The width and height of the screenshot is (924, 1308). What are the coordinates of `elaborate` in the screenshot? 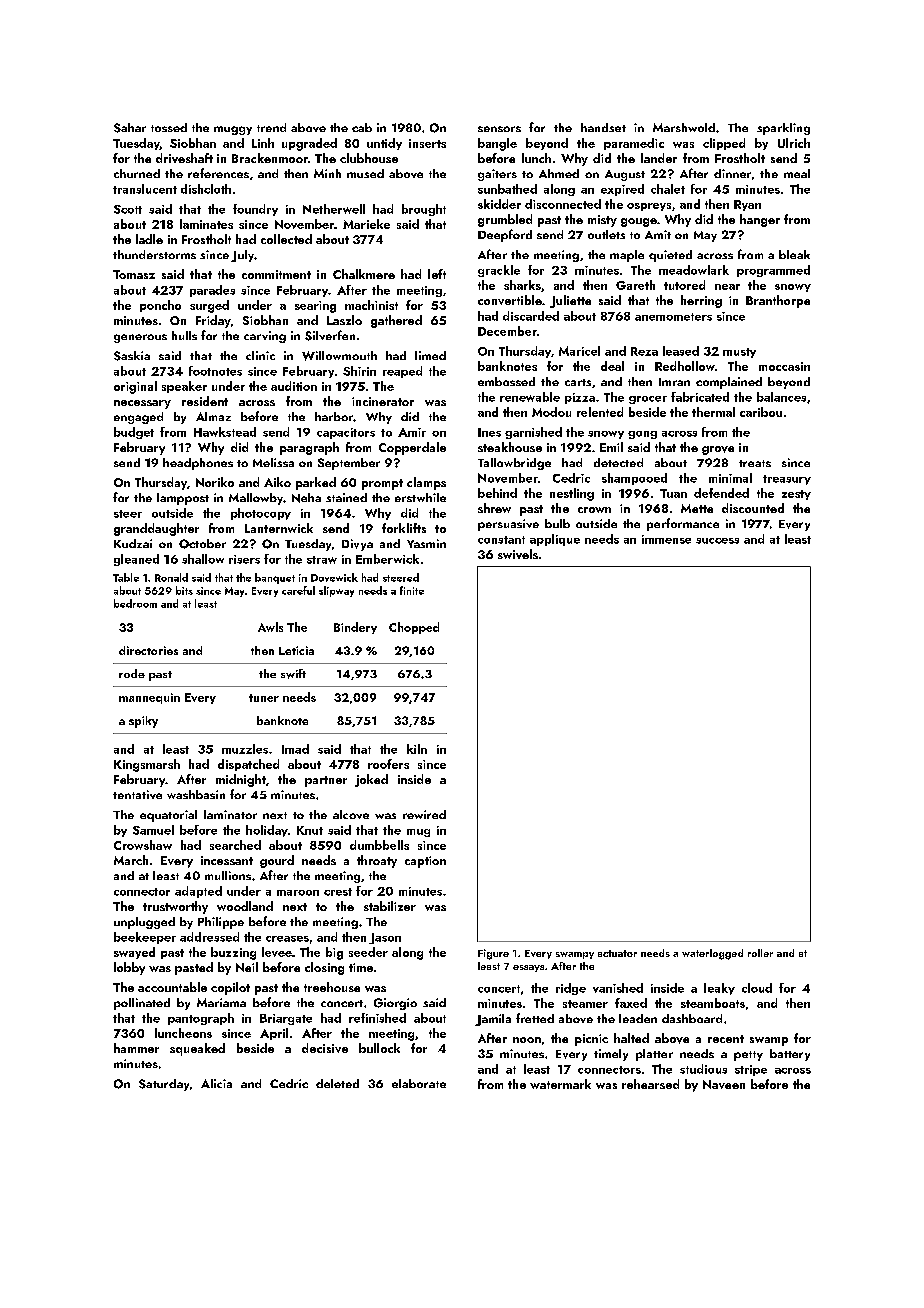 It's located at (419, 1083).
